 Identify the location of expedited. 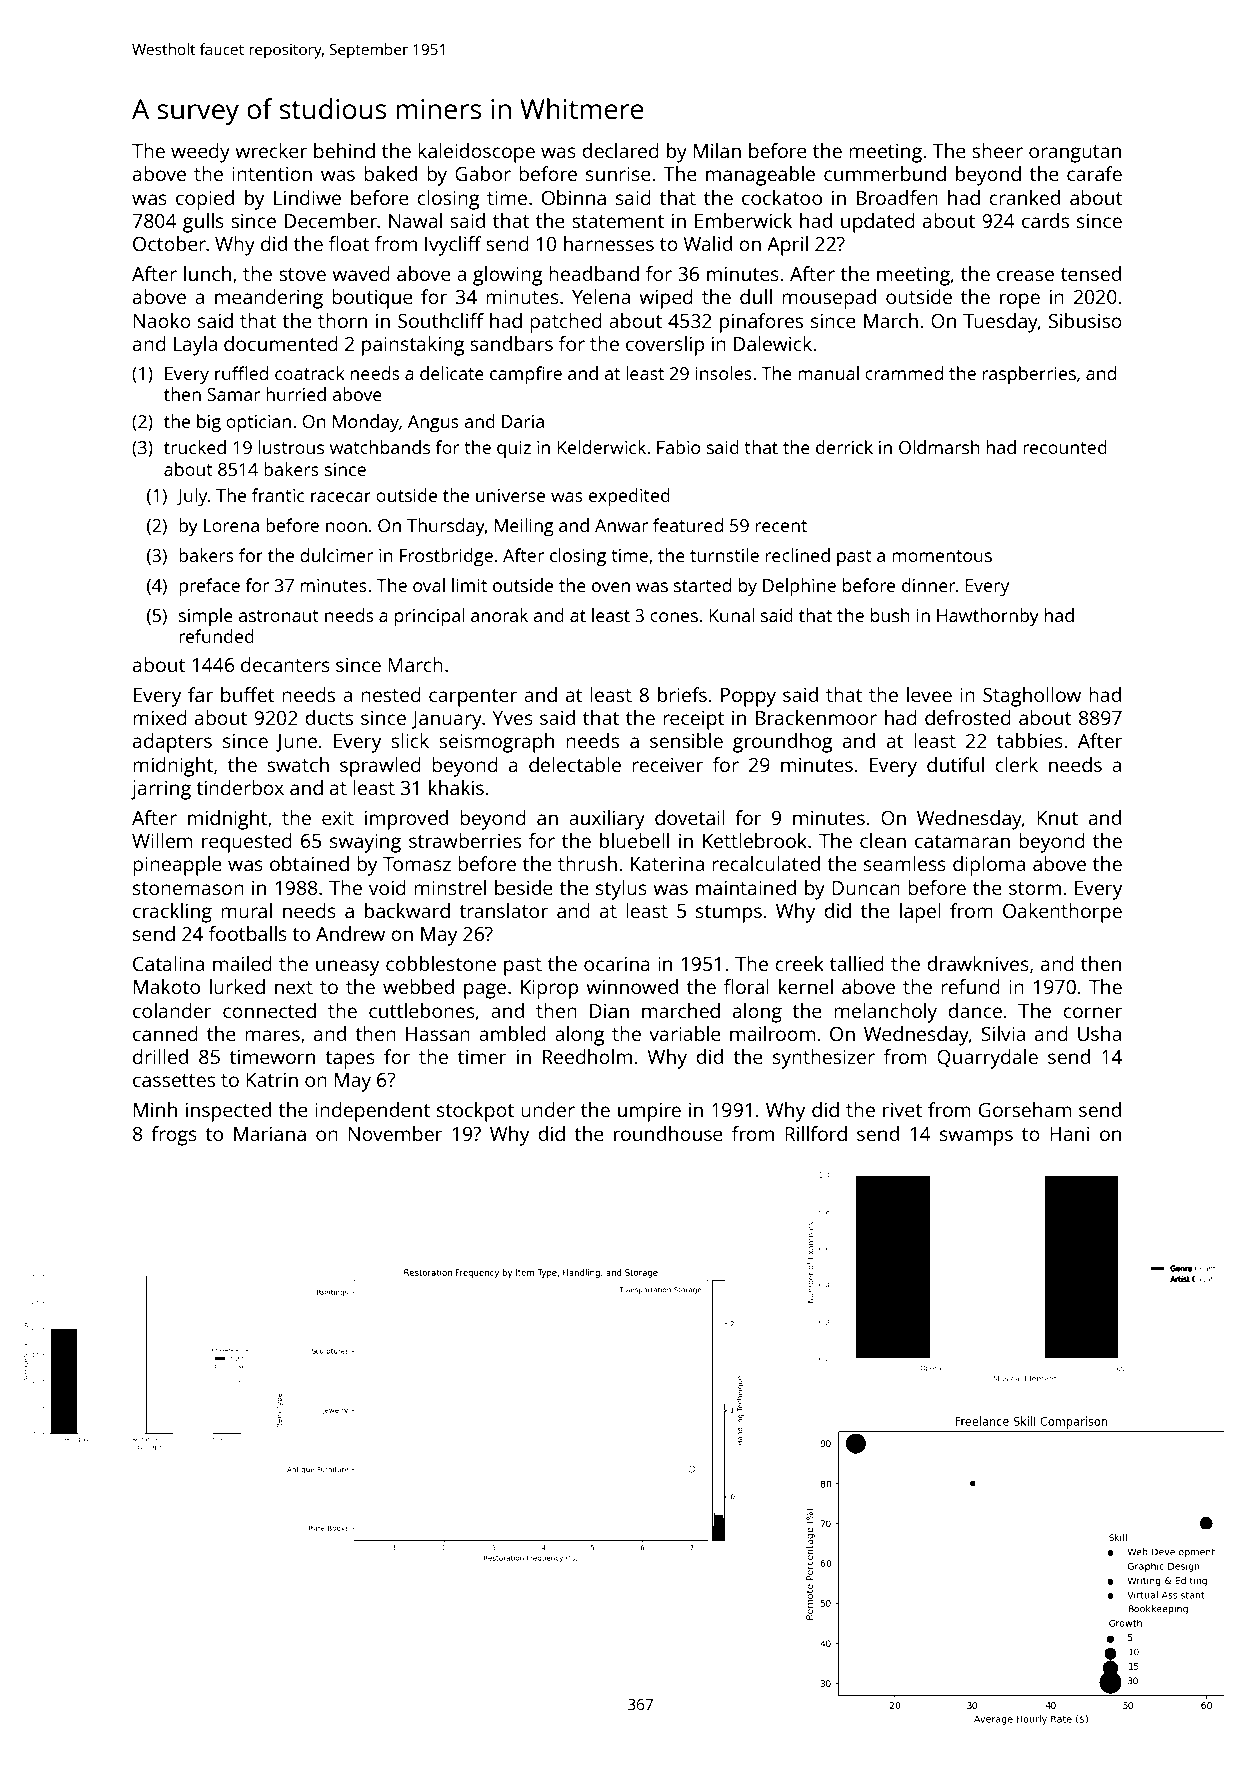
(629, 497).
